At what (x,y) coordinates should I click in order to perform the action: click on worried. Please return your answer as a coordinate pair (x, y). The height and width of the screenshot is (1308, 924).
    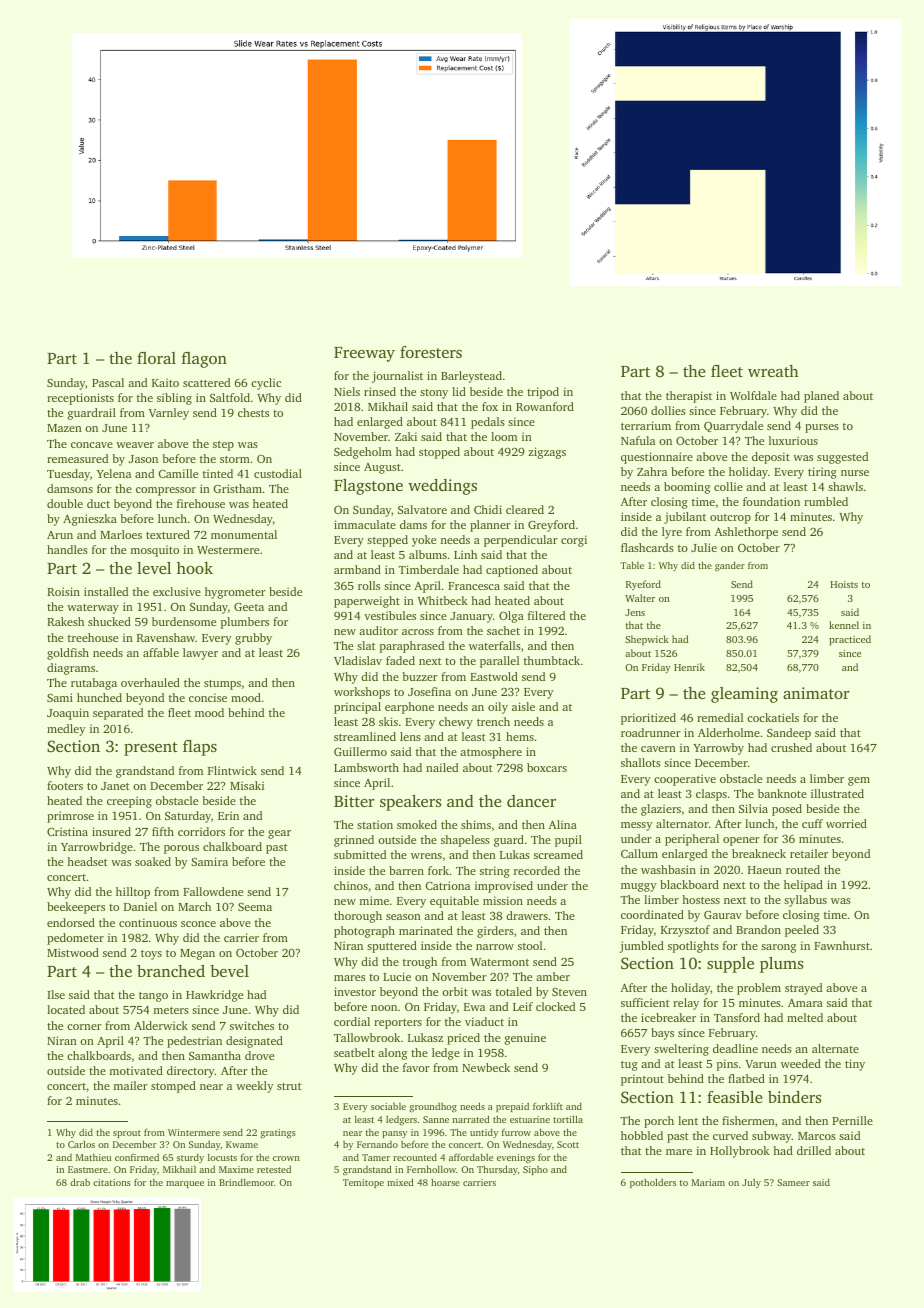
    Looking at the image, I should click on (846, 823).
